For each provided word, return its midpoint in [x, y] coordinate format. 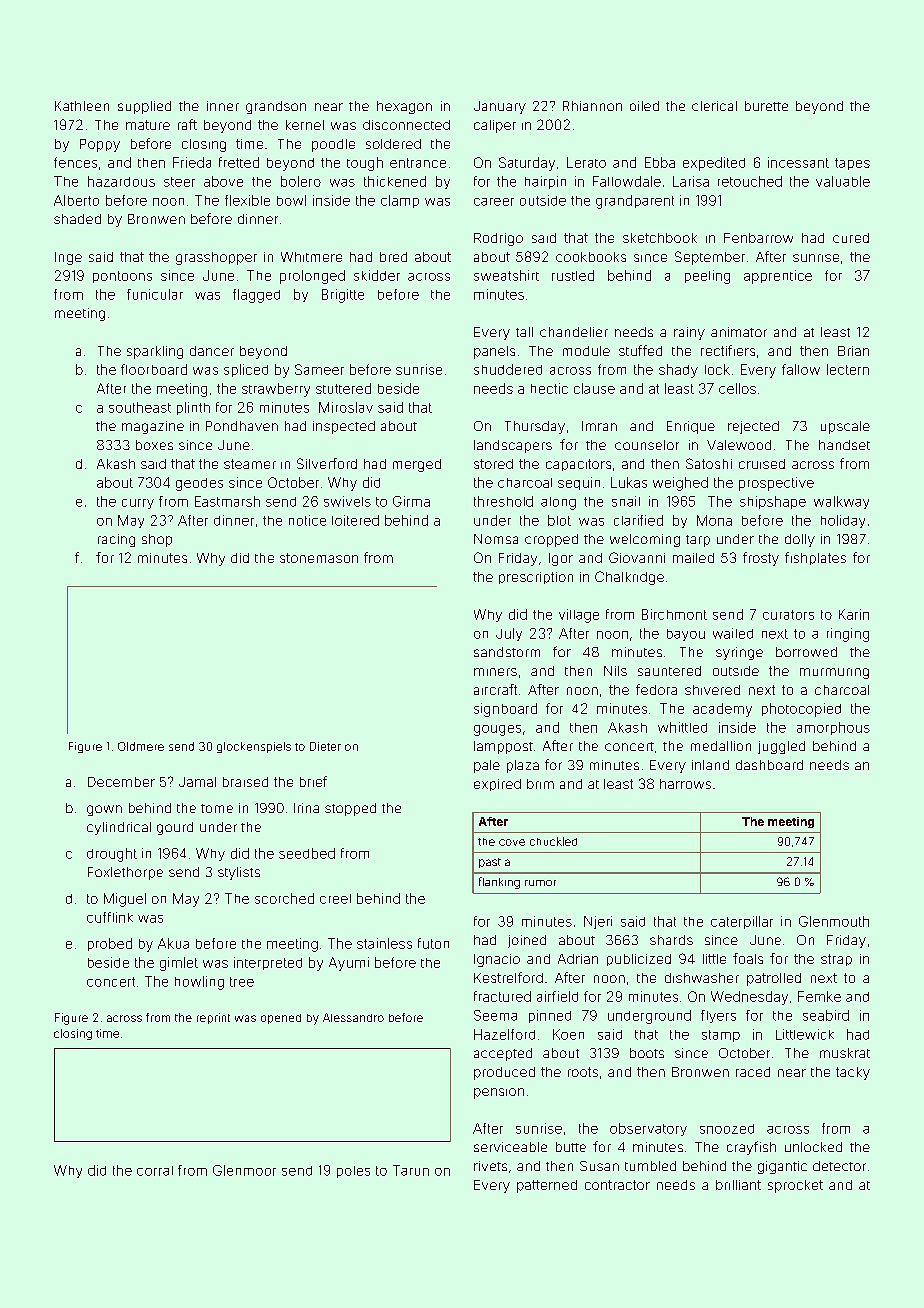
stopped [350, 809]
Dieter [325, 746]
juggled [781, 747]
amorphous [833, 728]
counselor [647, 445]
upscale [845, 427]
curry [138, 504]
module [586, 351]
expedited [714, 164]
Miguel [125, 900]
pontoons [122, 277]
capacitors [578, 465]
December [121, 782]
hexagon [404, 107]
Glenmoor [244, 1170]
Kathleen [82, 106]
